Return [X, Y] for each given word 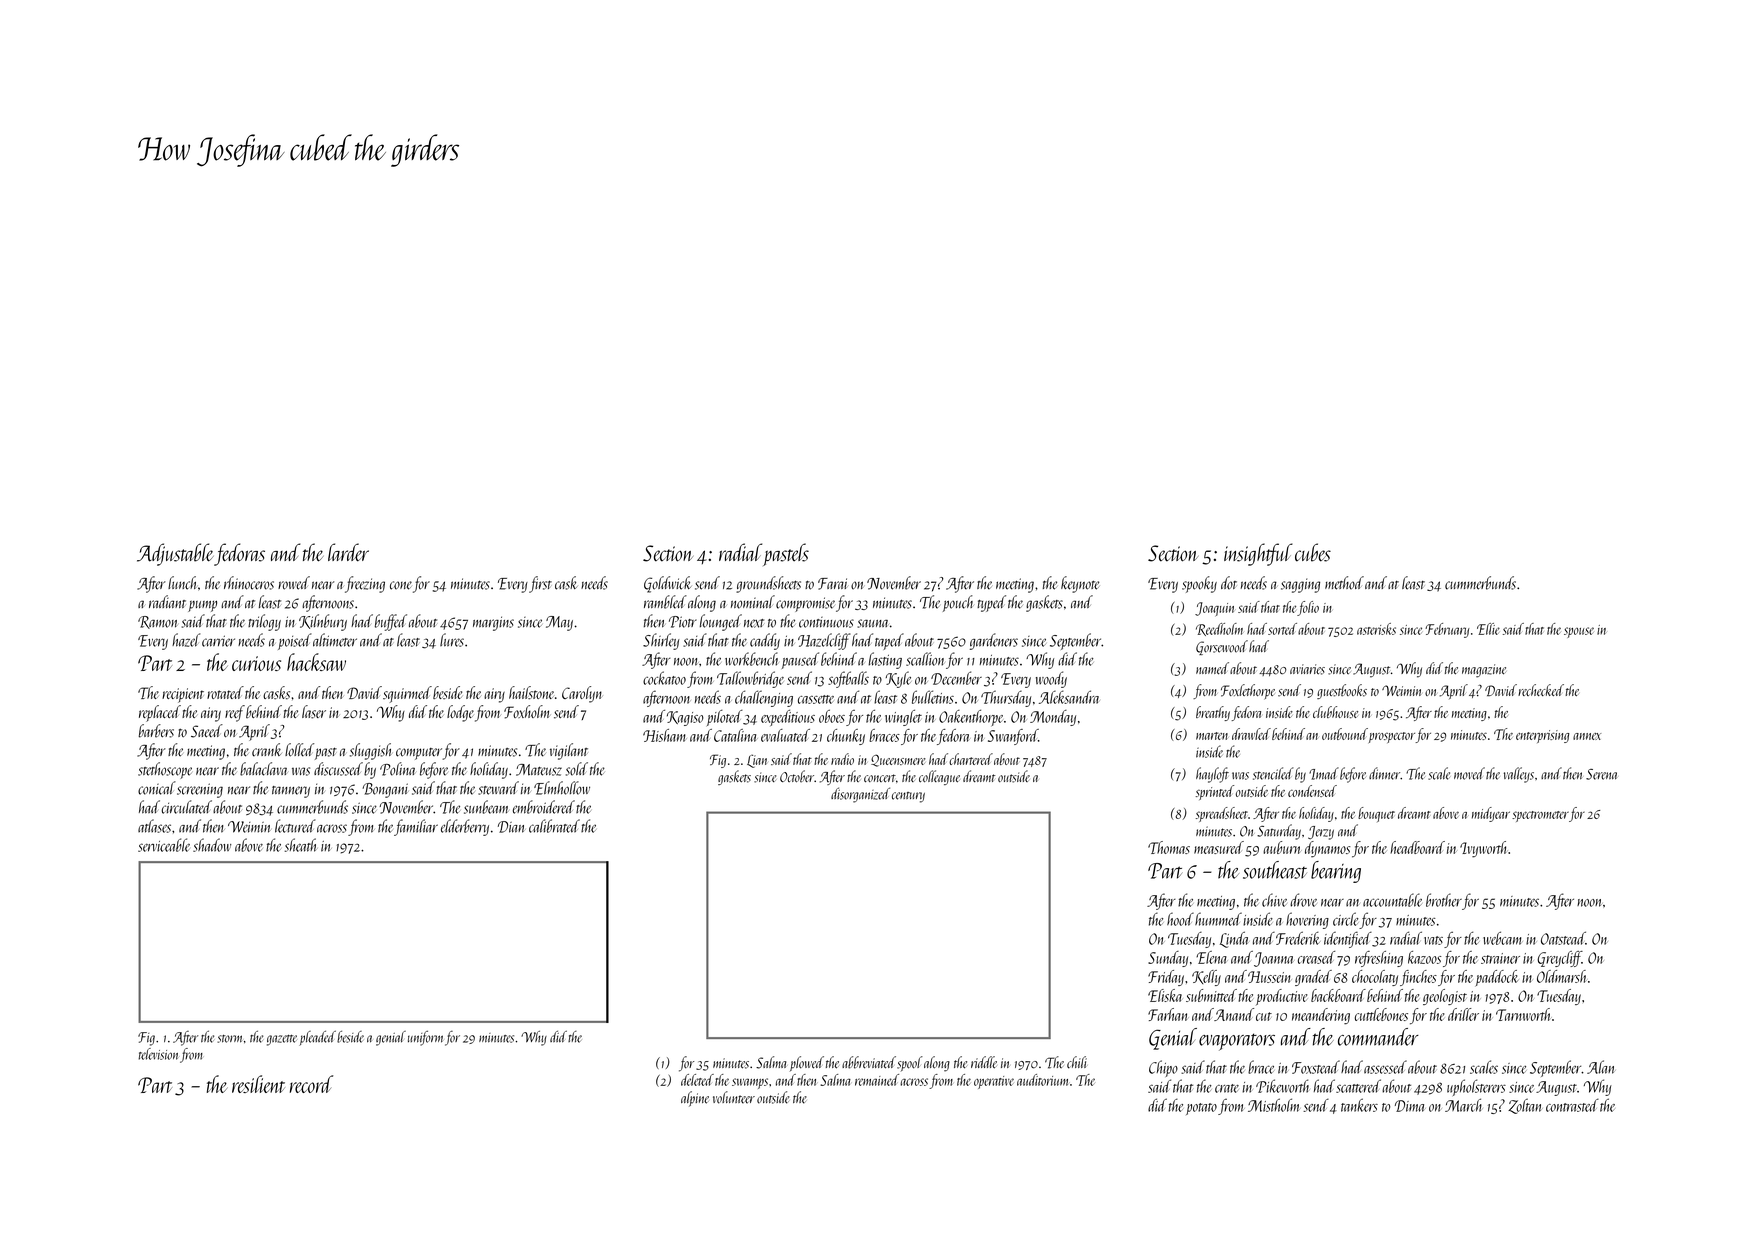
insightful [1258, 554]
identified [1348, 939]
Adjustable [175, 554]
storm [229, 1039]
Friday [1166, 978]
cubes [1313, 552]
